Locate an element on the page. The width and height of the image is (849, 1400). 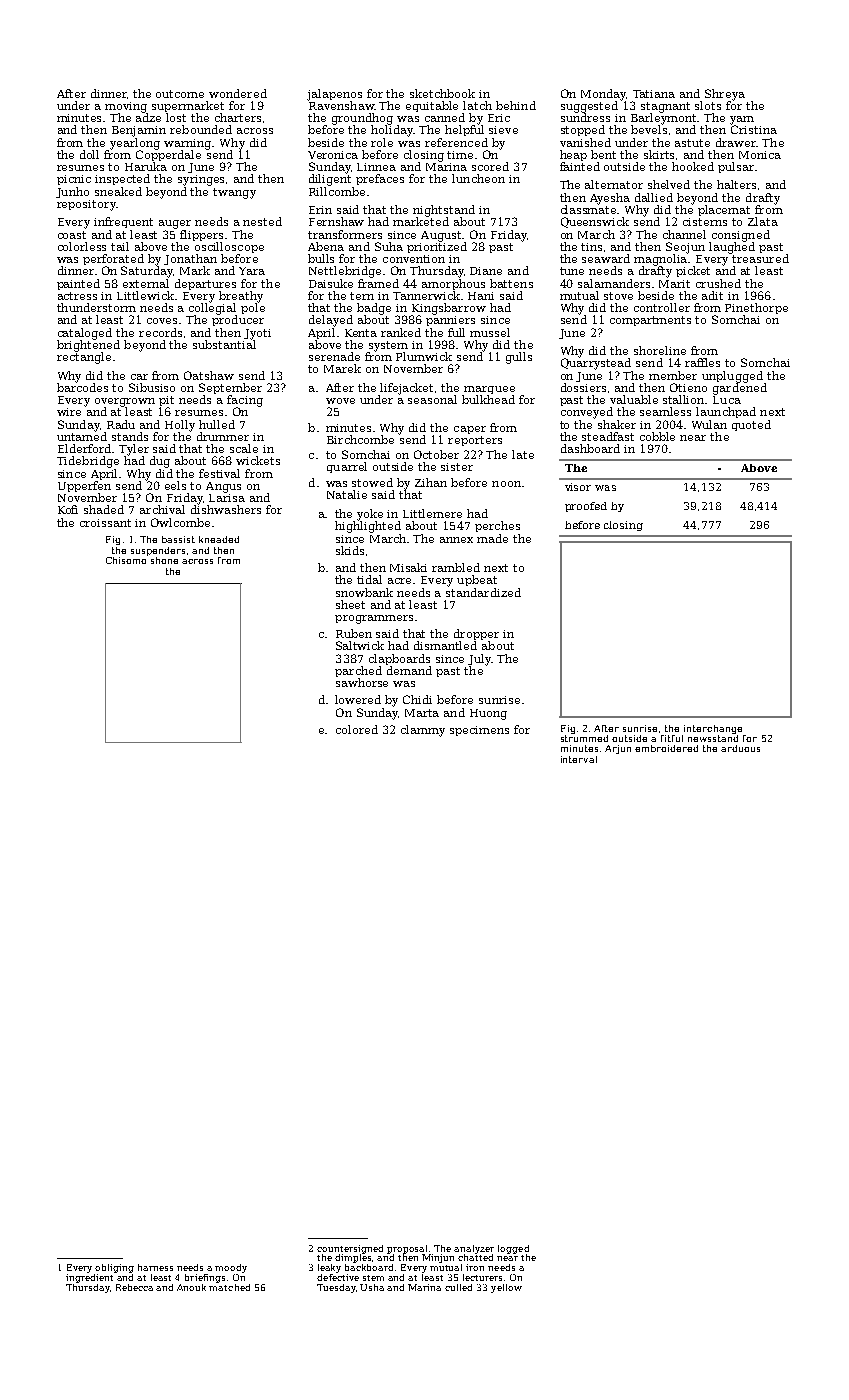
highlighted is located at coordinates (368, 527).
